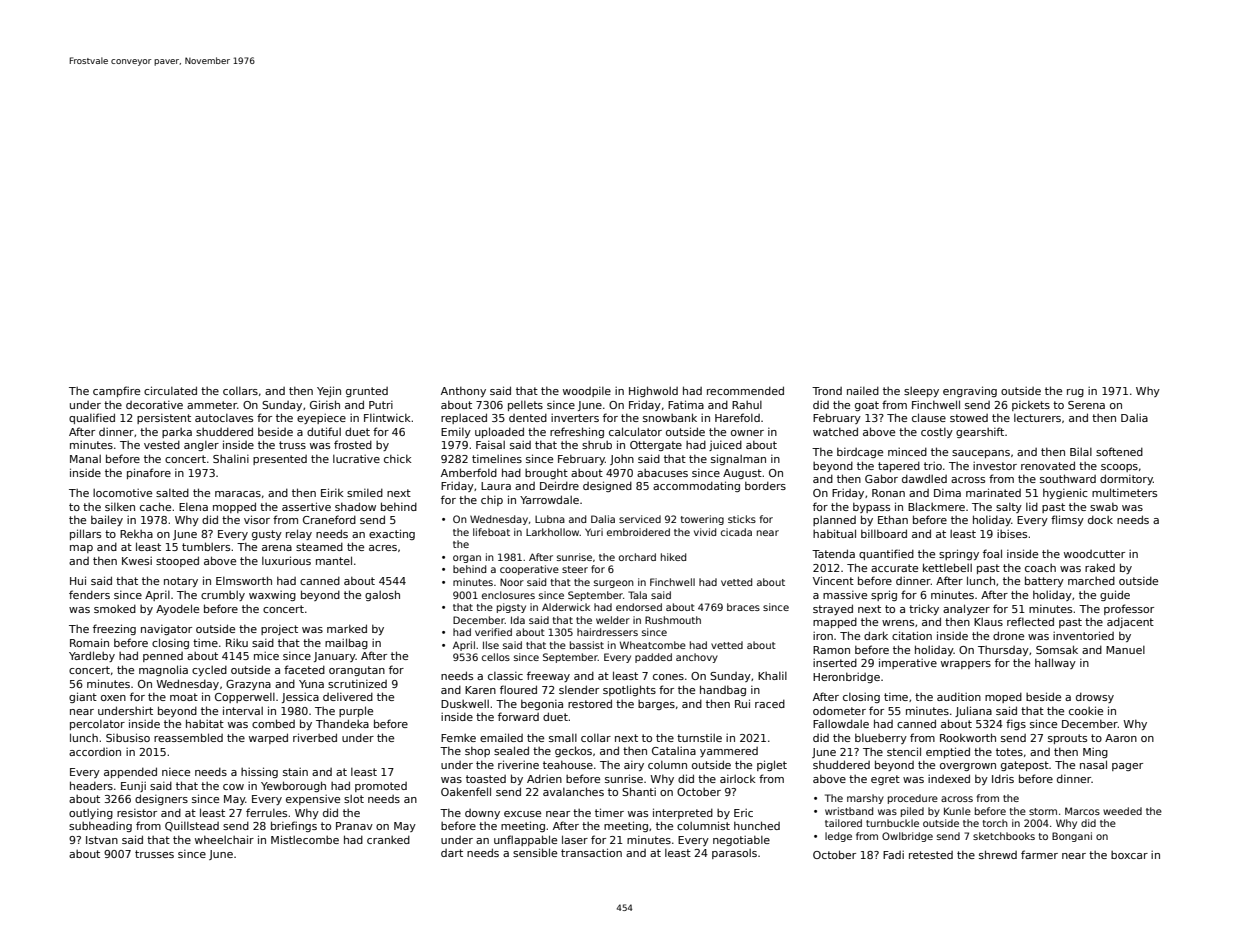 Image resolution: width=1233 pixels, height=952 pixels. Describe the element at coordinates (525, 840) in the screenshot. I see `unflappable` at that location.
